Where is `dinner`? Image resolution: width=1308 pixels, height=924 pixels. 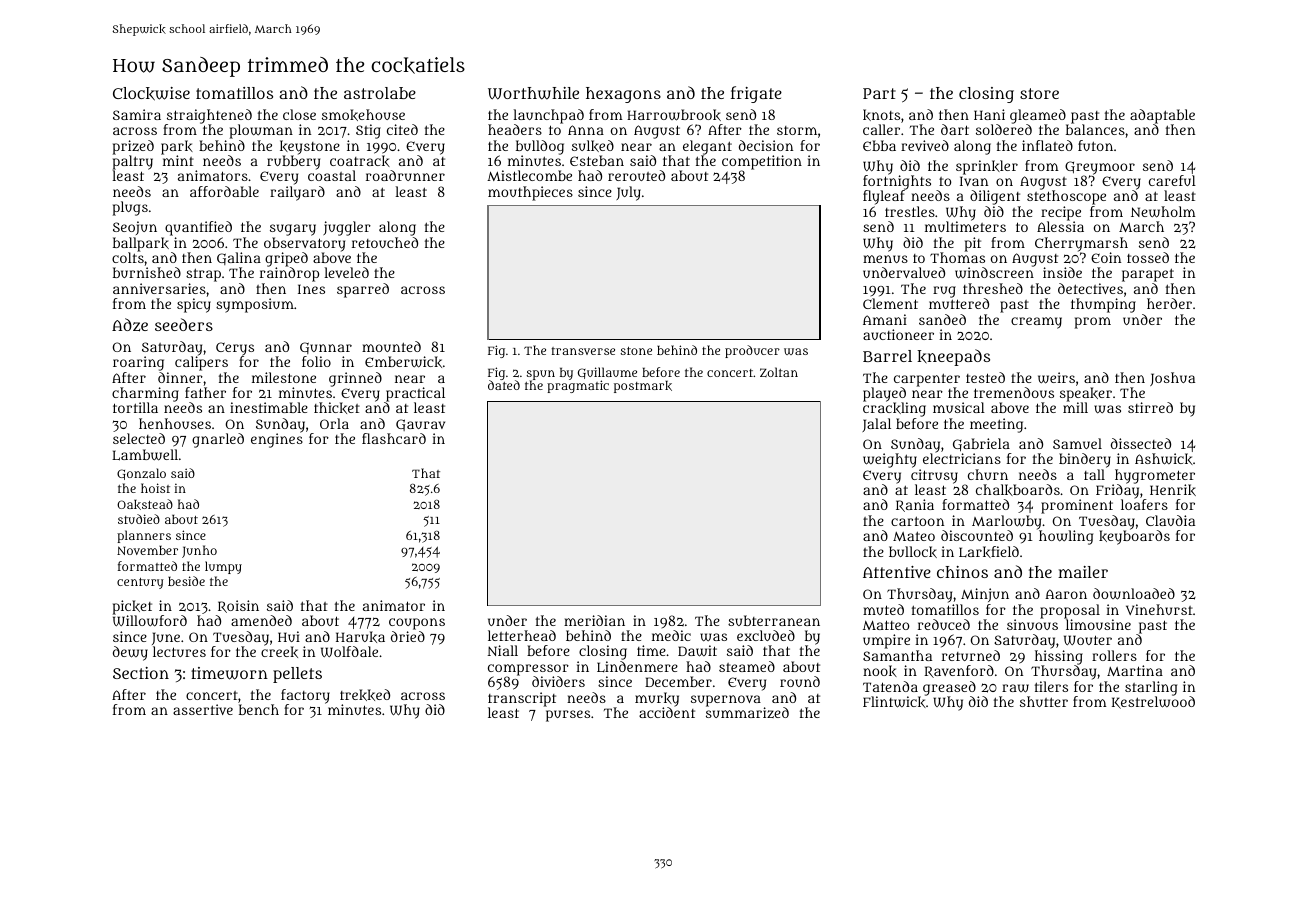
dinner is located at coordinates (180, 377).
